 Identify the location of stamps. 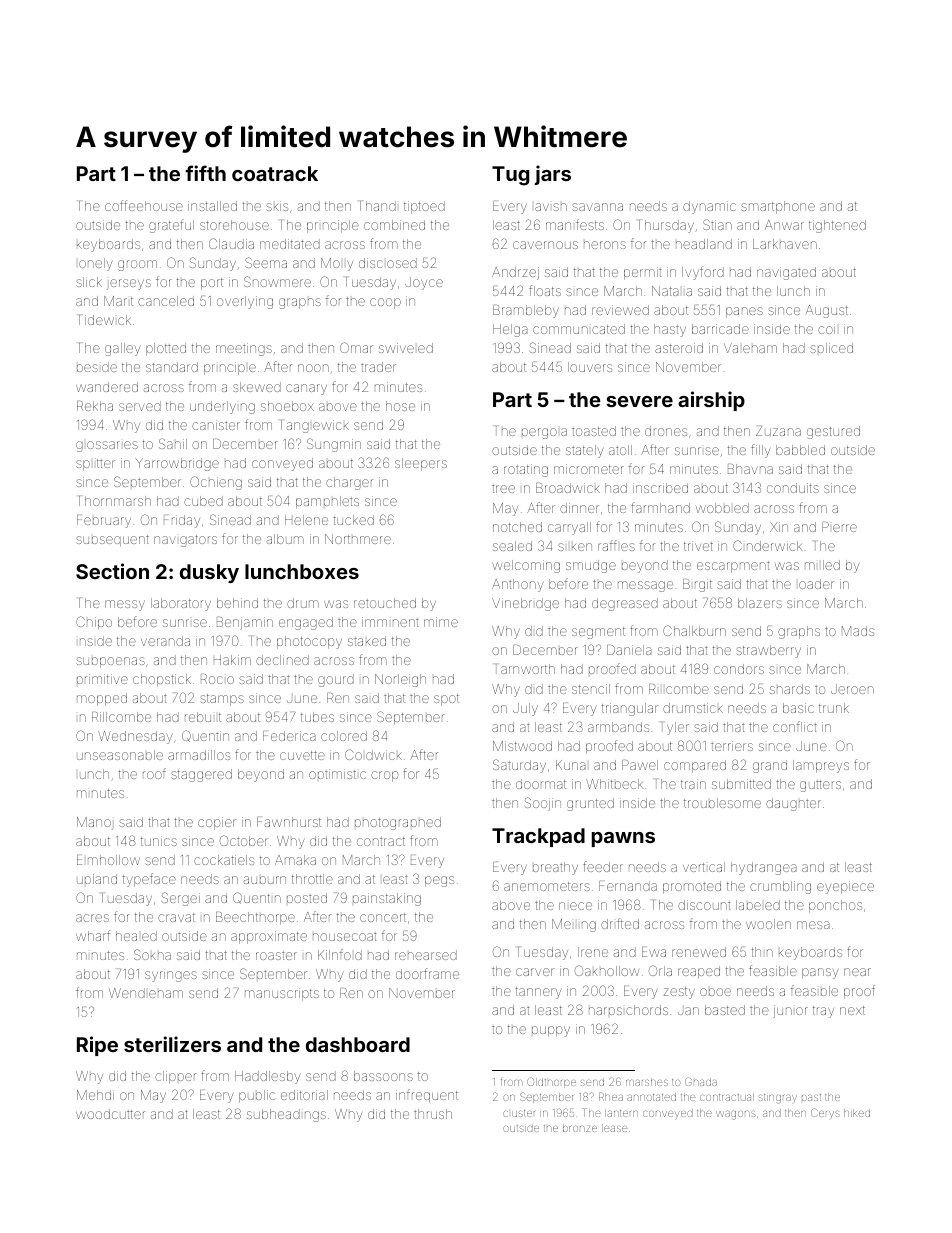
(222, 700).
